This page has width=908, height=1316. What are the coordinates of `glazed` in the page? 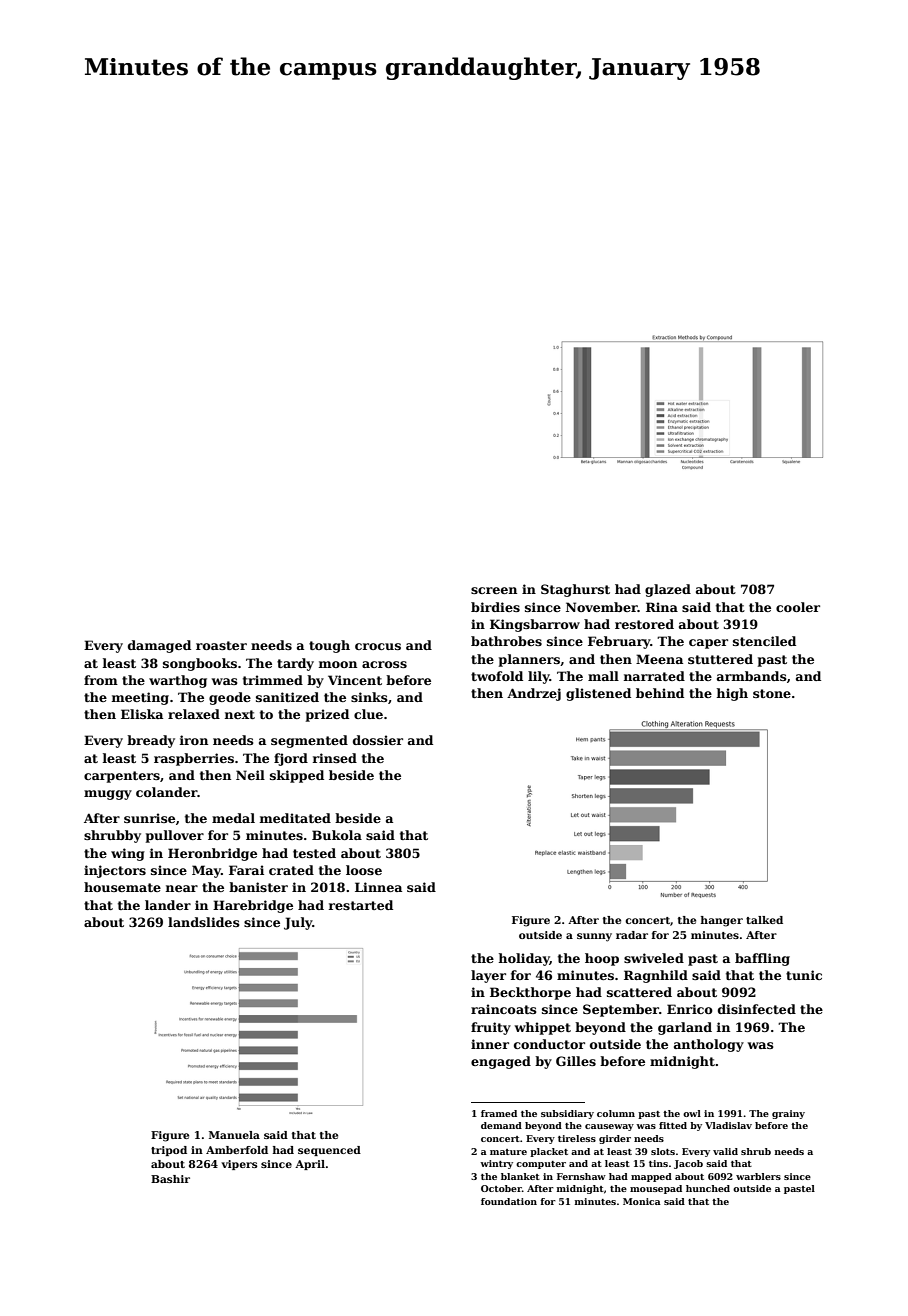 It's located at (668, 590).
